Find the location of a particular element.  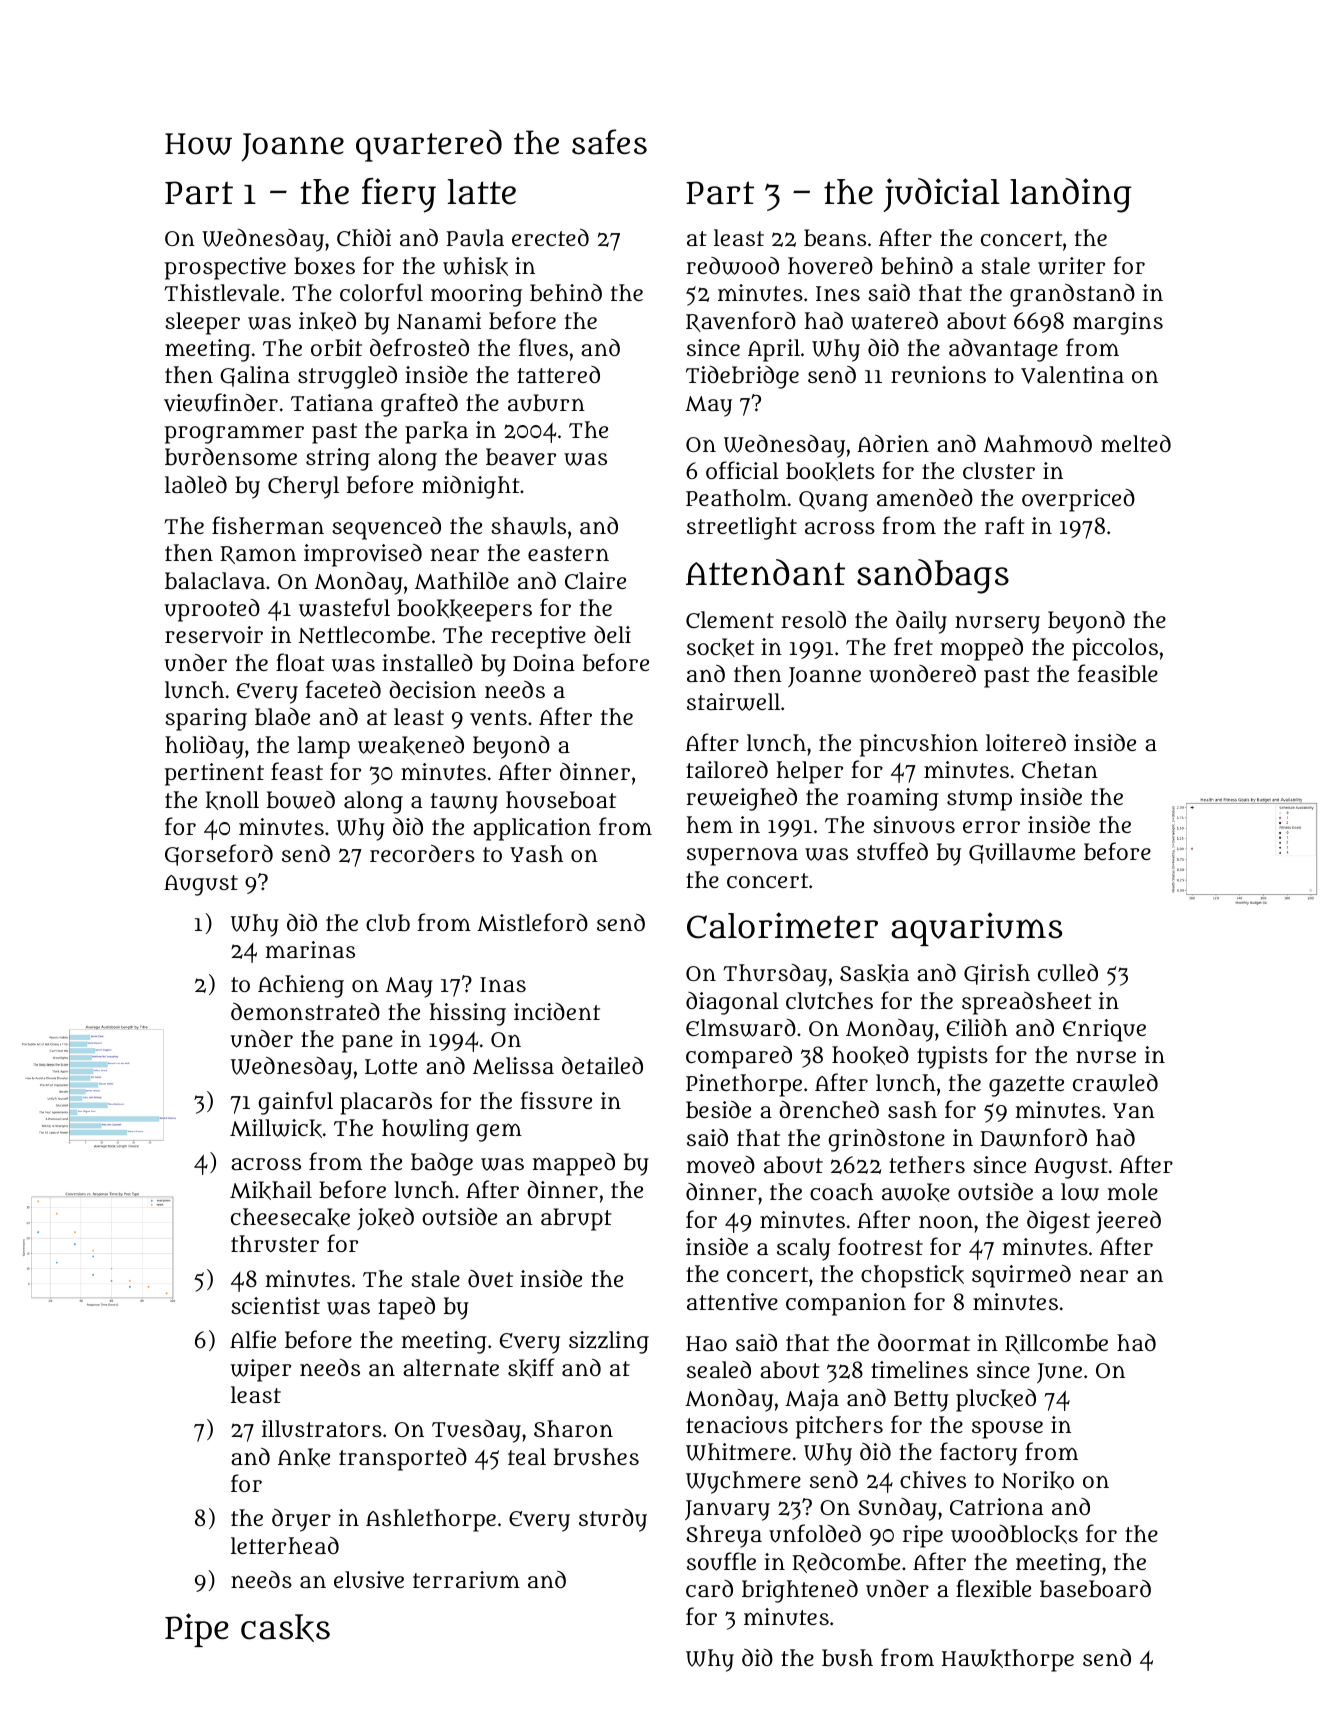

margins is located at coordinates (1118, 323).
